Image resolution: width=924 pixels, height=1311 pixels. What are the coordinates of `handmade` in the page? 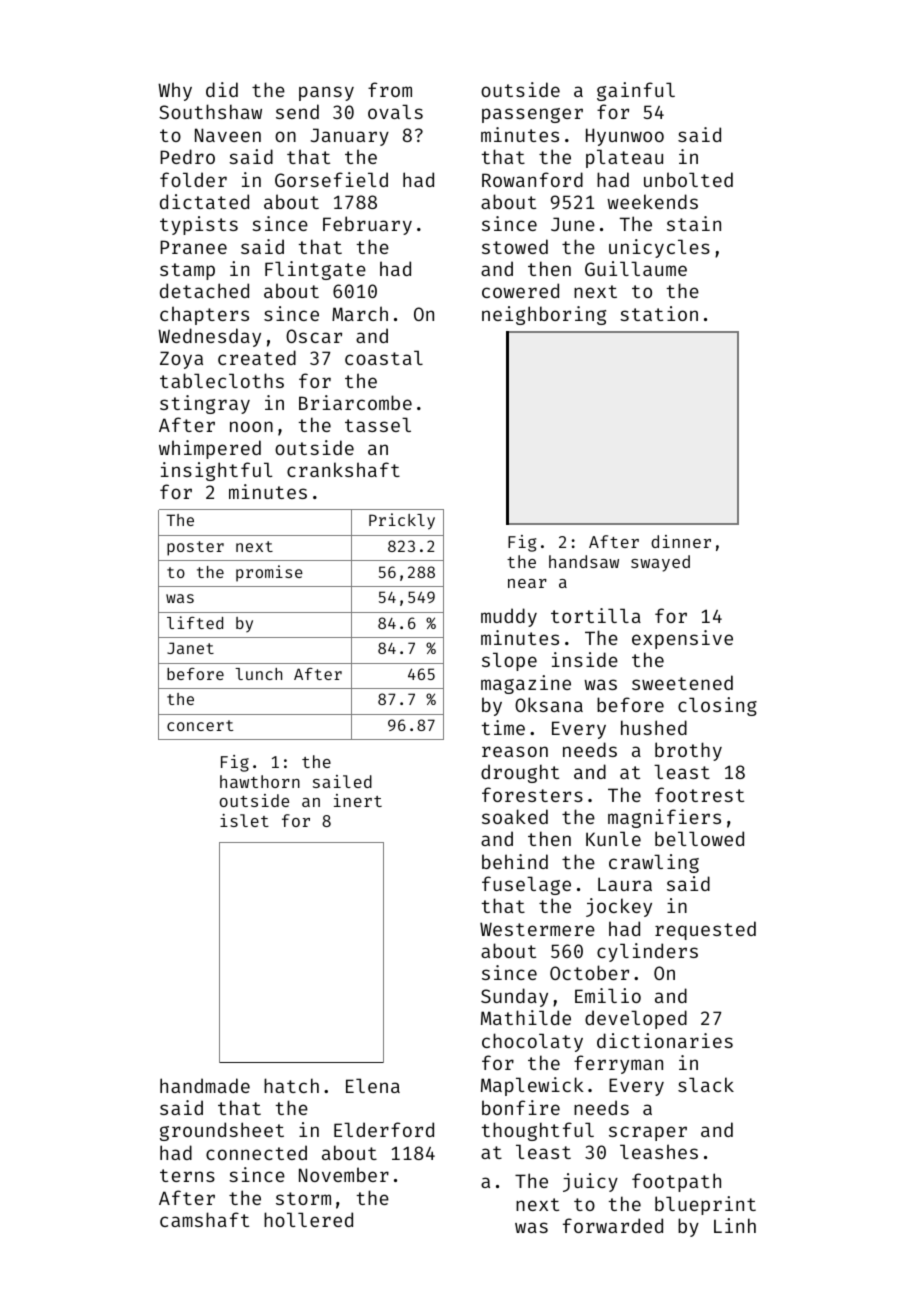 It's located at (205, 1085).
